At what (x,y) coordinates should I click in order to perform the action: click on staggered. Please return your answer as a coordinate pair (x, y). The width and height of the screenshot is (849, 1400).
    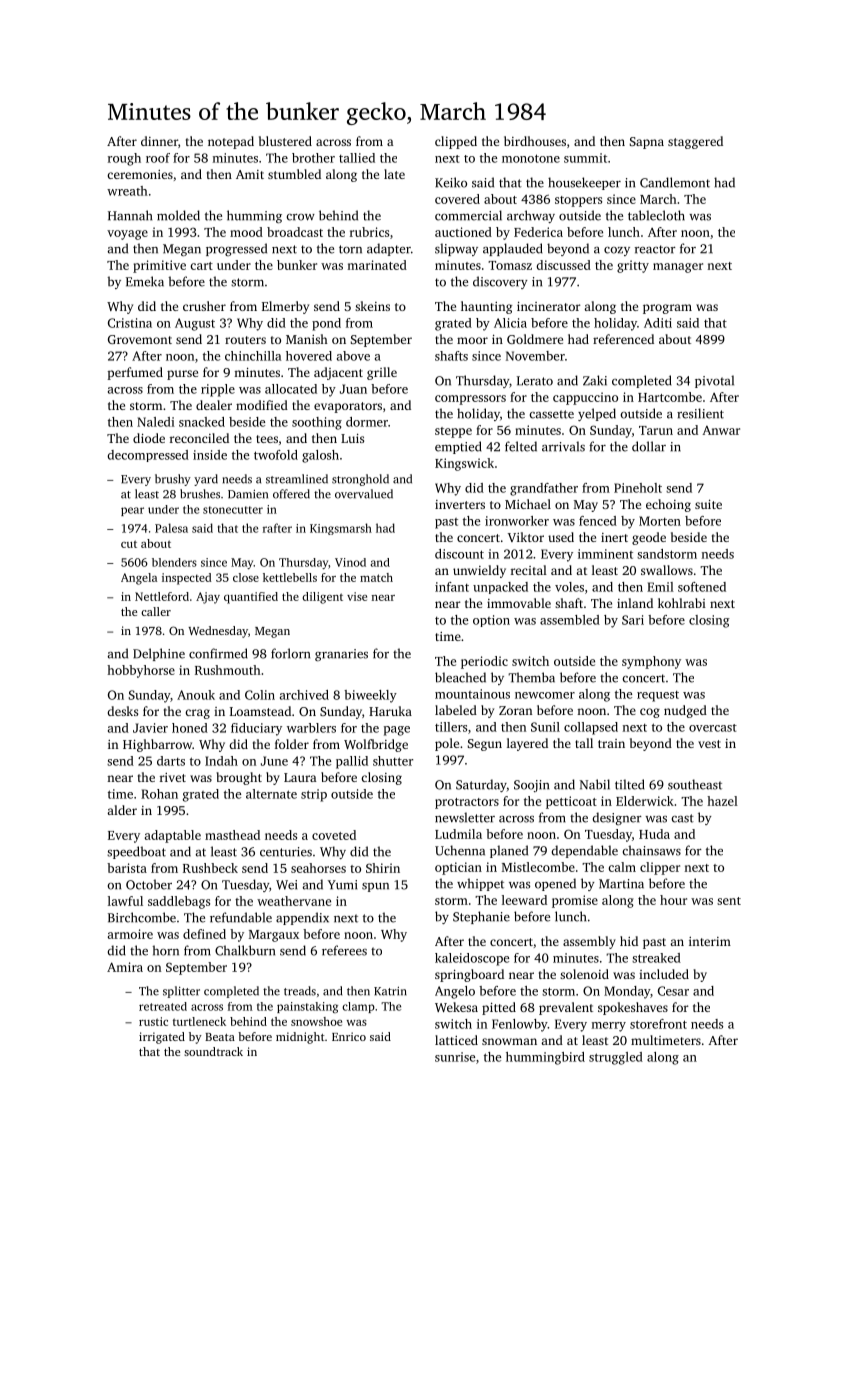
    Looking at the image, I should click on (695, 142).
